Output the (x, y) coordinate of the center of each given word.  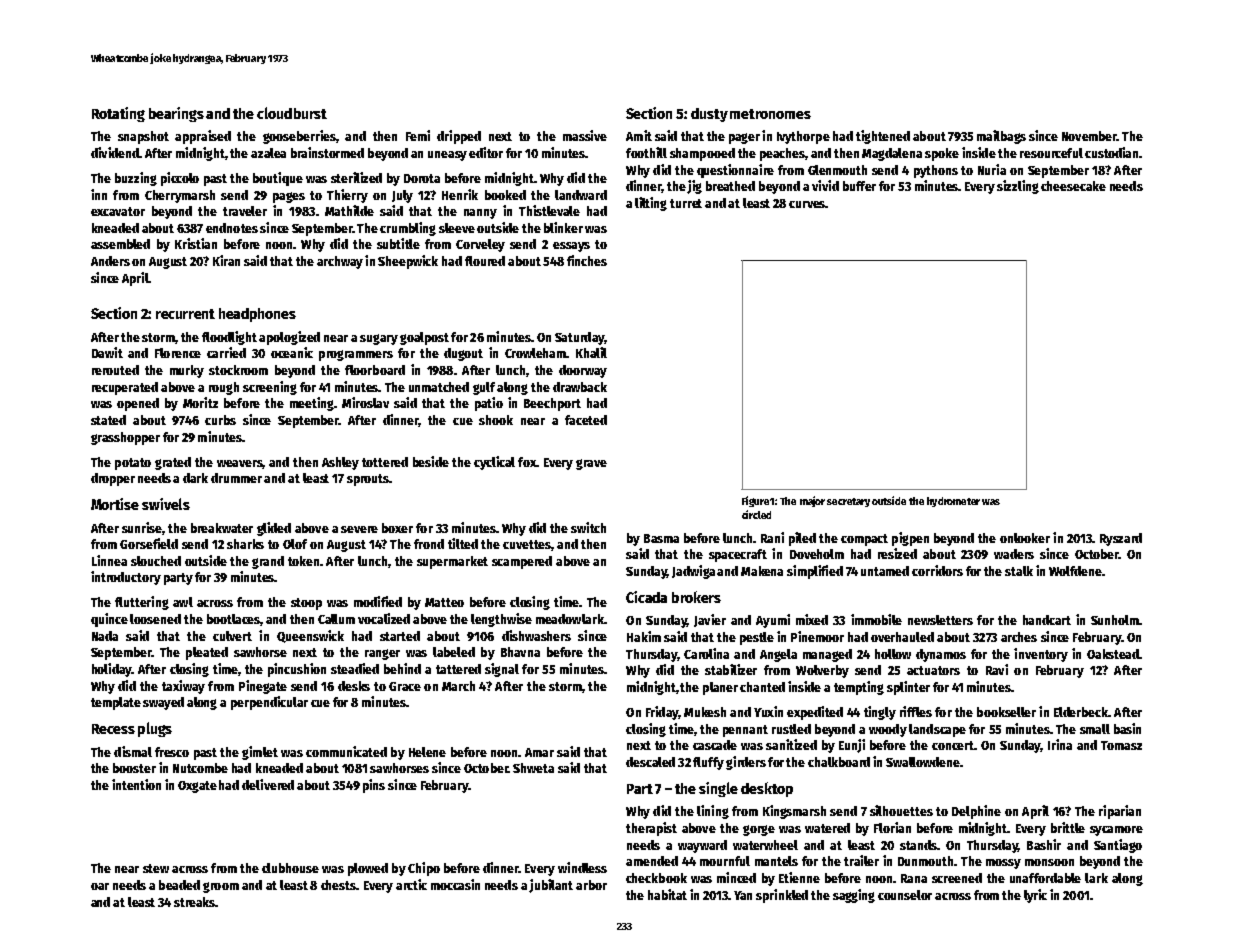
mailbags (1001, 137)
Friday (662, 713)
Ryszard (1121, 539)
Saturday (579, 338)
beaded (179, 885)
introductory (126, 578)
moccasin (455, 884)
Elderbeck (1081, 712)
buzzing (136, 179)
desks (354, 686)
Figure (755, 501)
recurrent (185, 314)
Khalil (591, 352)
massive (585, 135)
